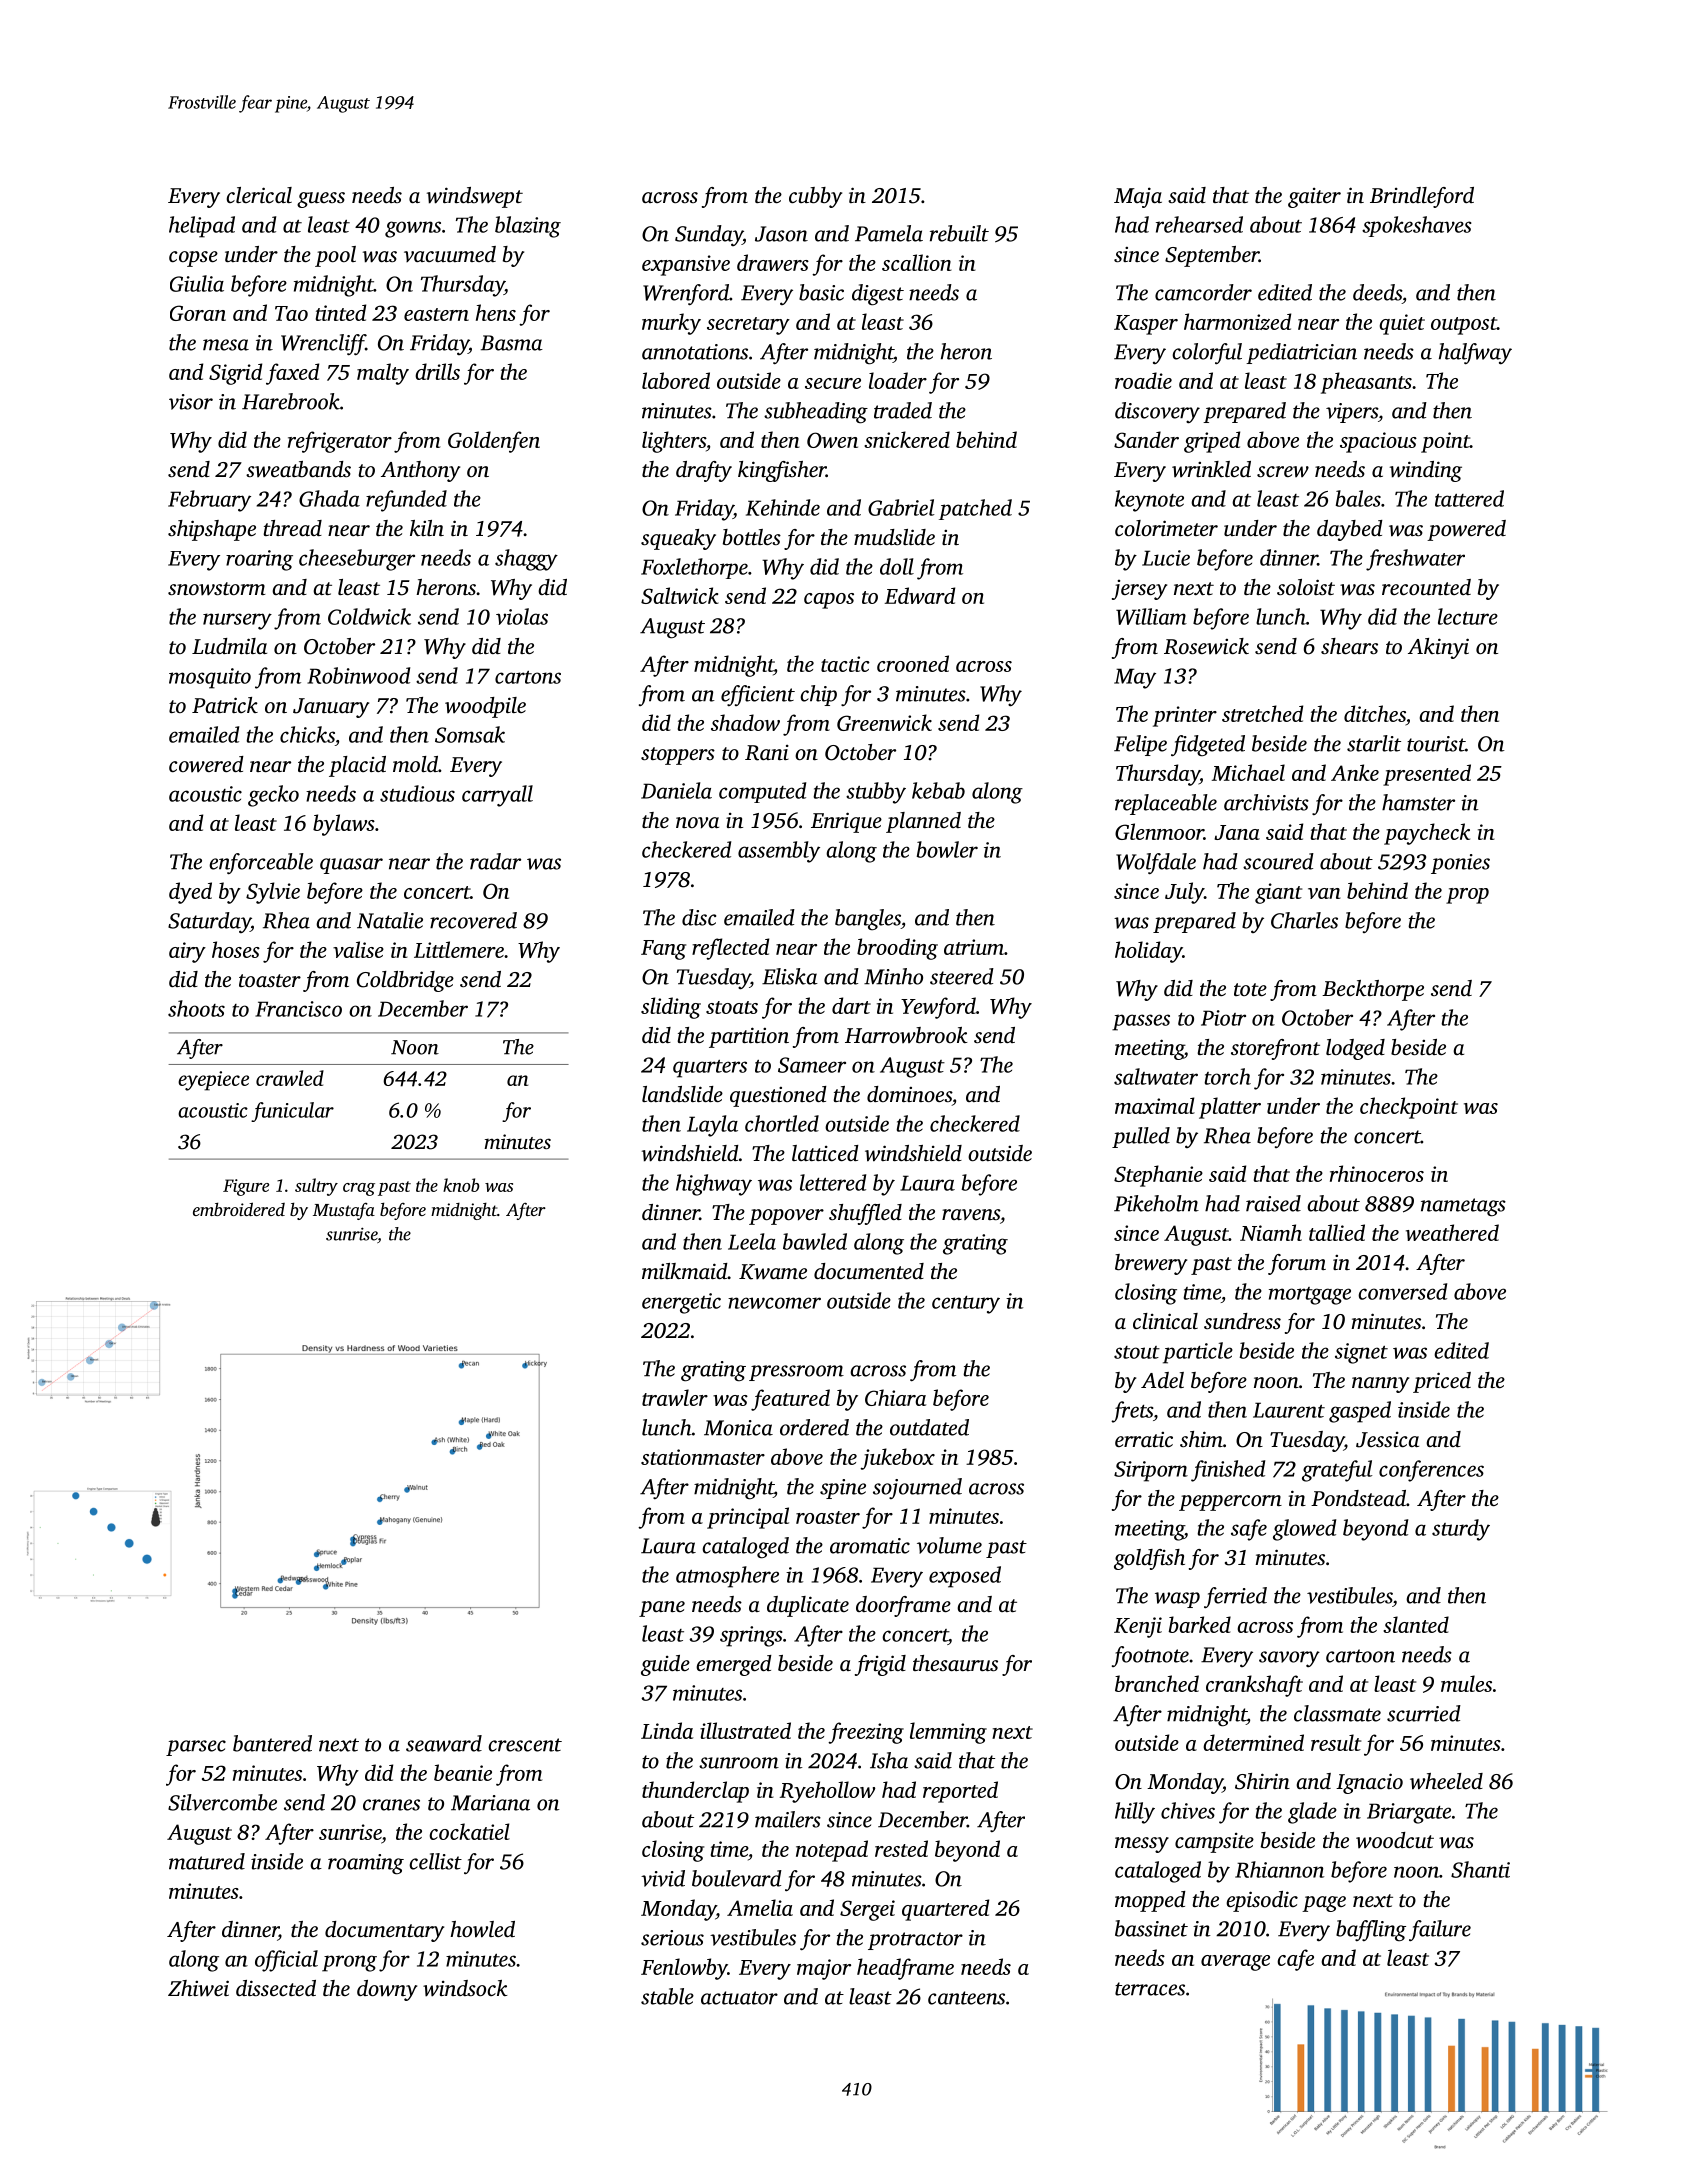 The image size is (1683, 2178). I want to click on helipad, so click(202, 227).
